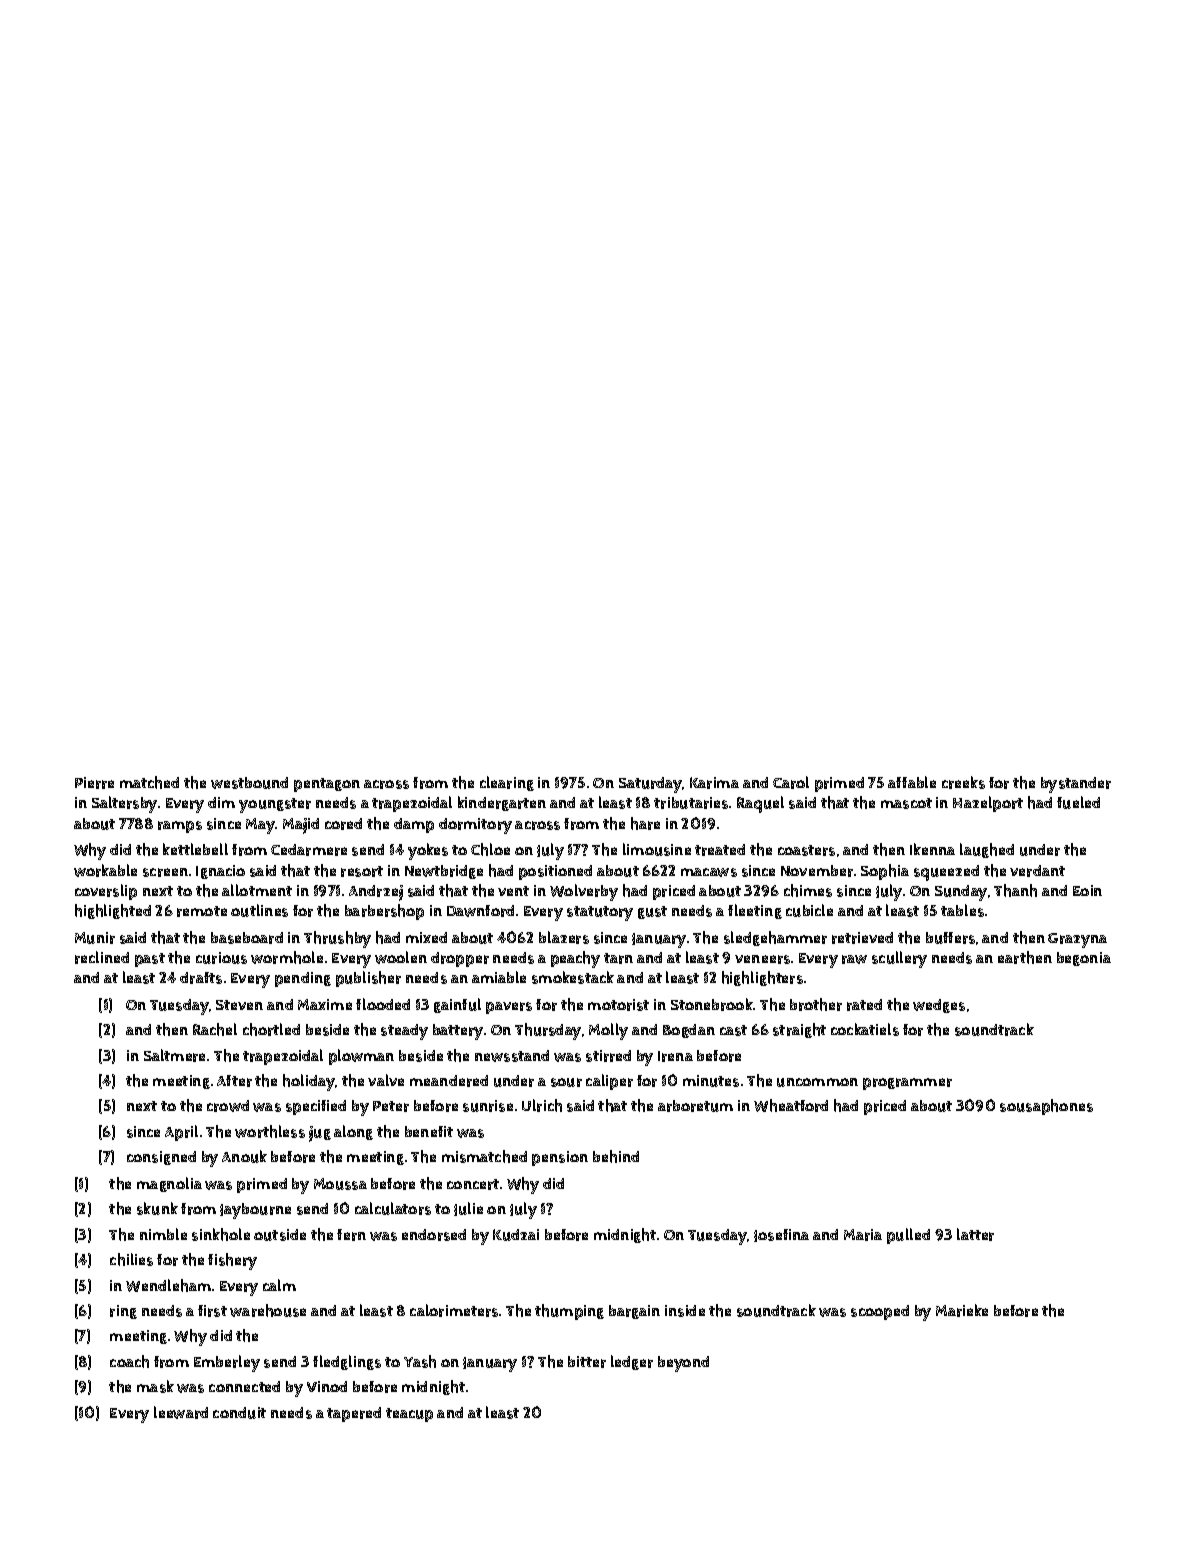  Describe the element at coordinates (513, 891) in the image. I see `vent` at that location.
